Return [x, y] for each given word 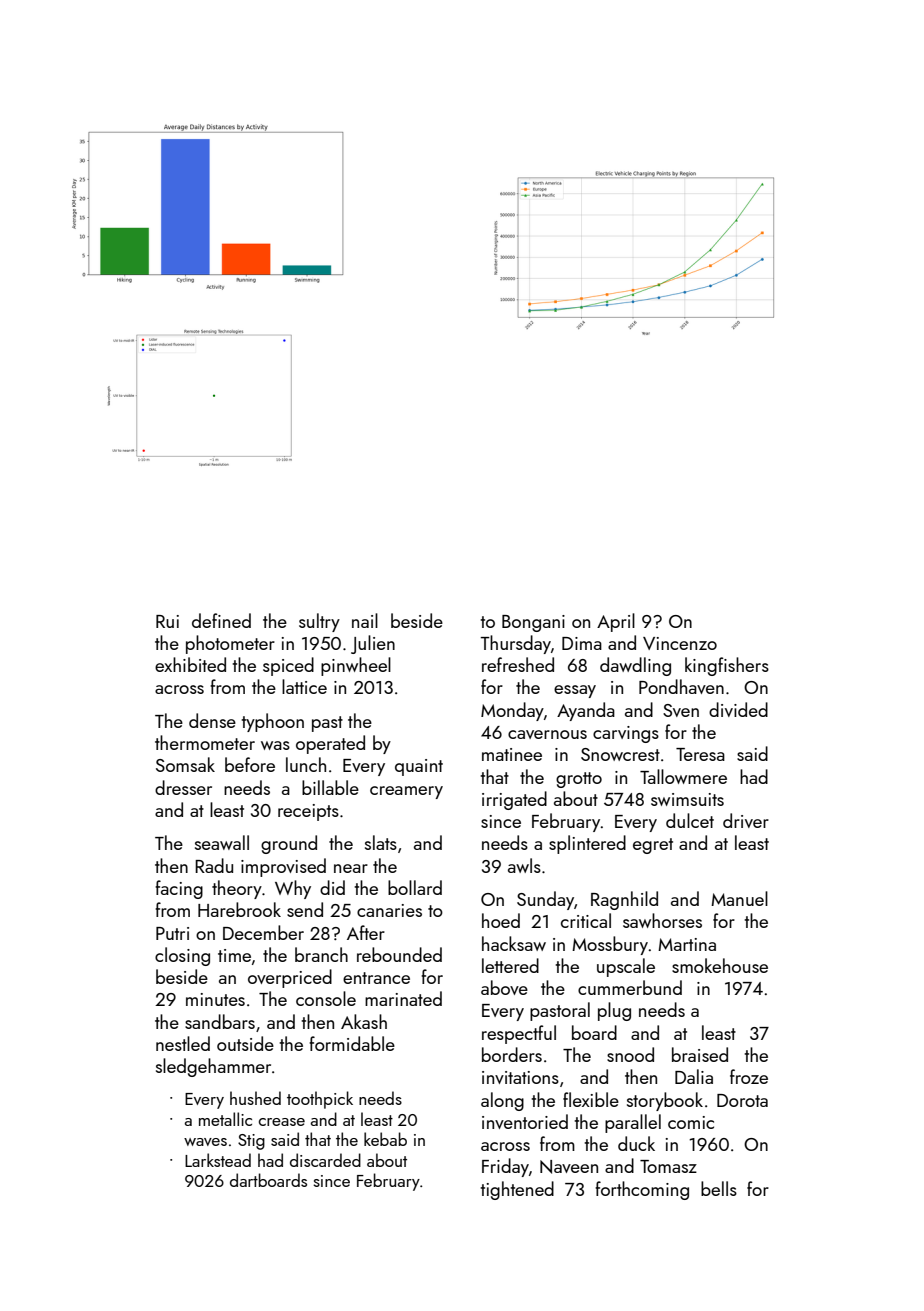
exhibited [190, 664]
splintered [587, 844]
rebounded [399, 954]
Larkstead [218, 1160]
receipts [308, 812]
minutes [215, 999]
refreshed [518, 664]
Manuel [739, 898]
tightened [517, 1190]
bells [719, 1188]
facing [179, 889]
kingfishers [727, 666]
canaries [389, 910]
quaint [419, 767]
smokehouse [720, 965]
